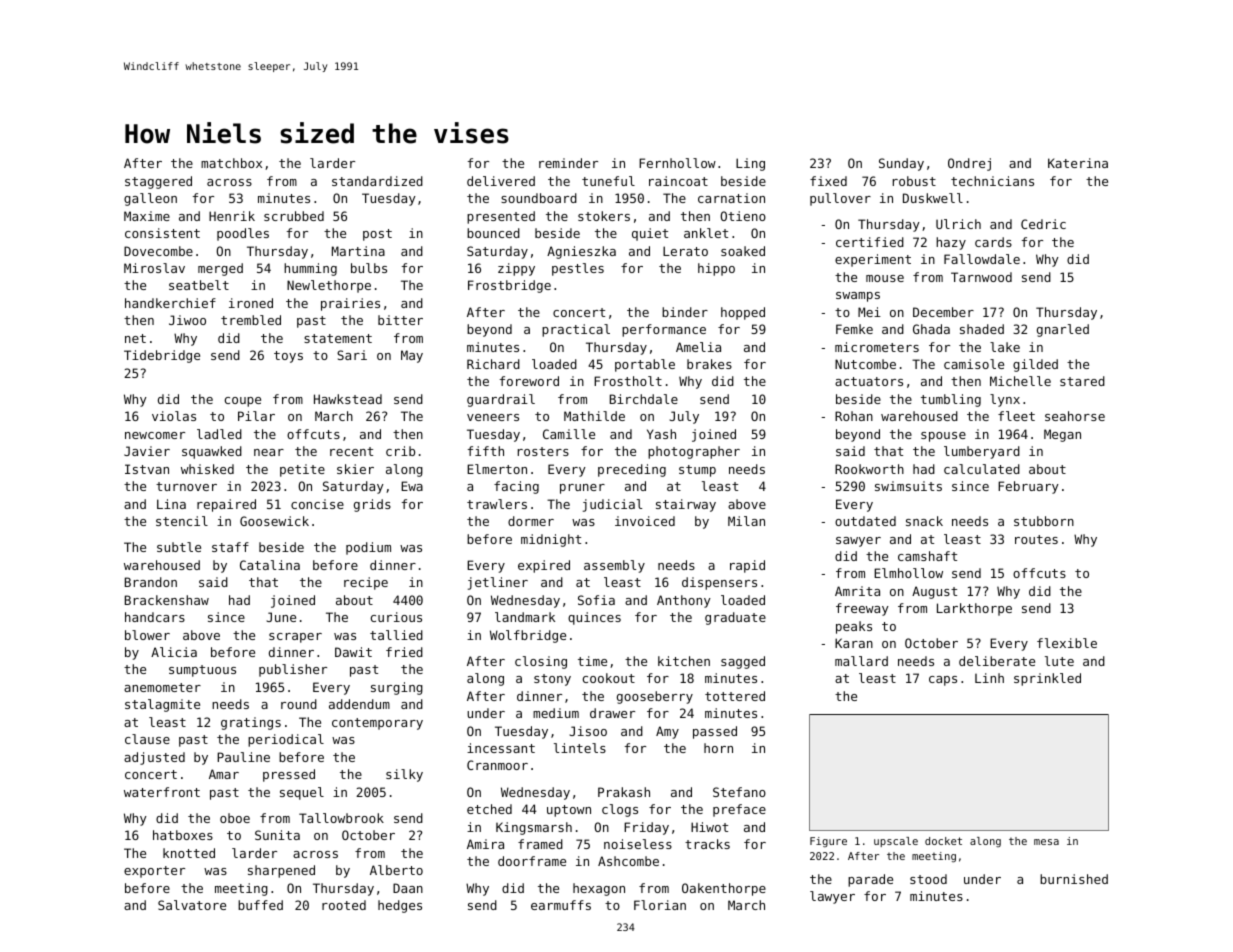 The width and height of the screenshot is (1233, 952). I want to click on sharpened, so click(281, 871).
